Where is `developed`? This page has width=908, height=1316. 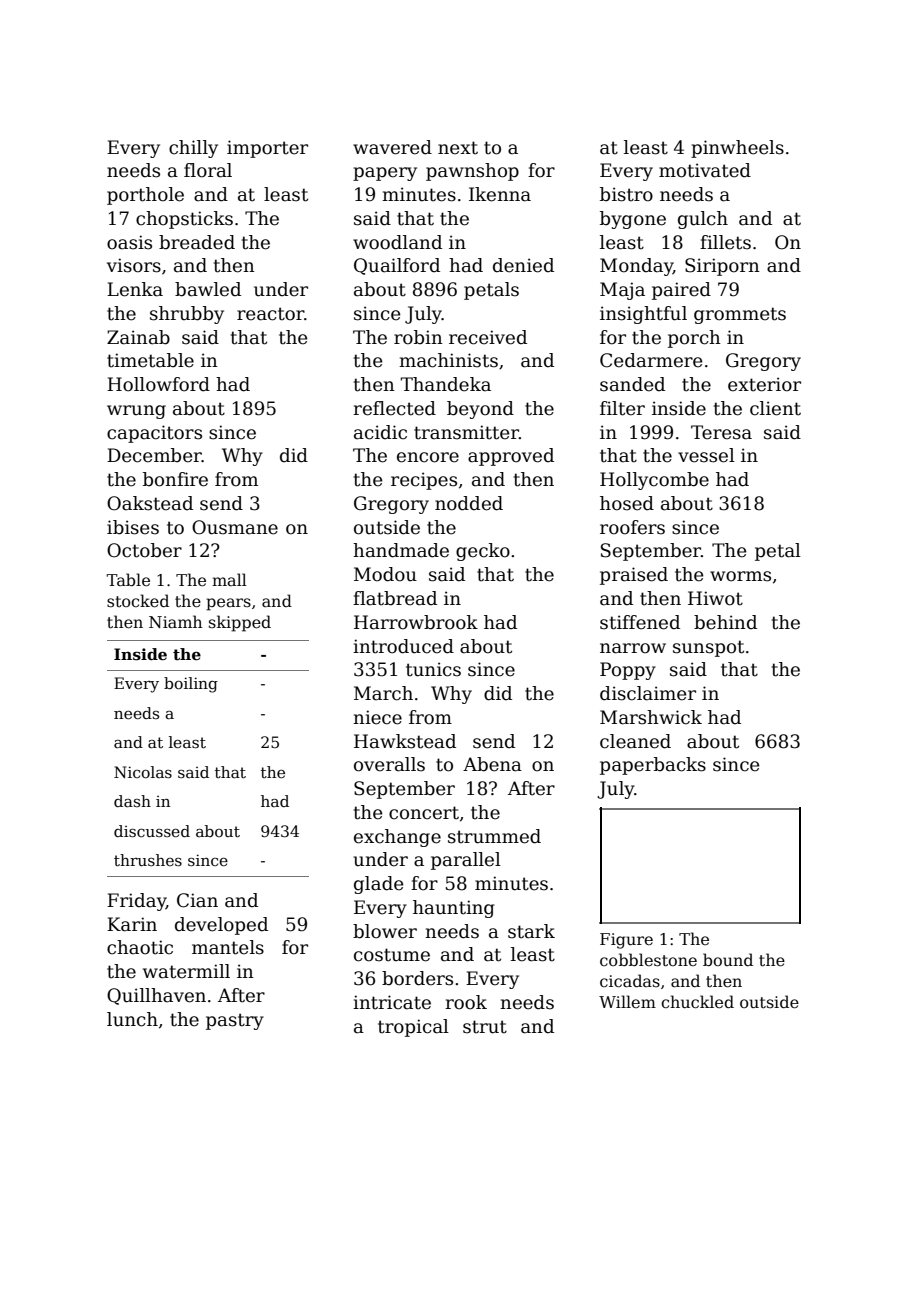
developed is located at coordinates (221, 926).
